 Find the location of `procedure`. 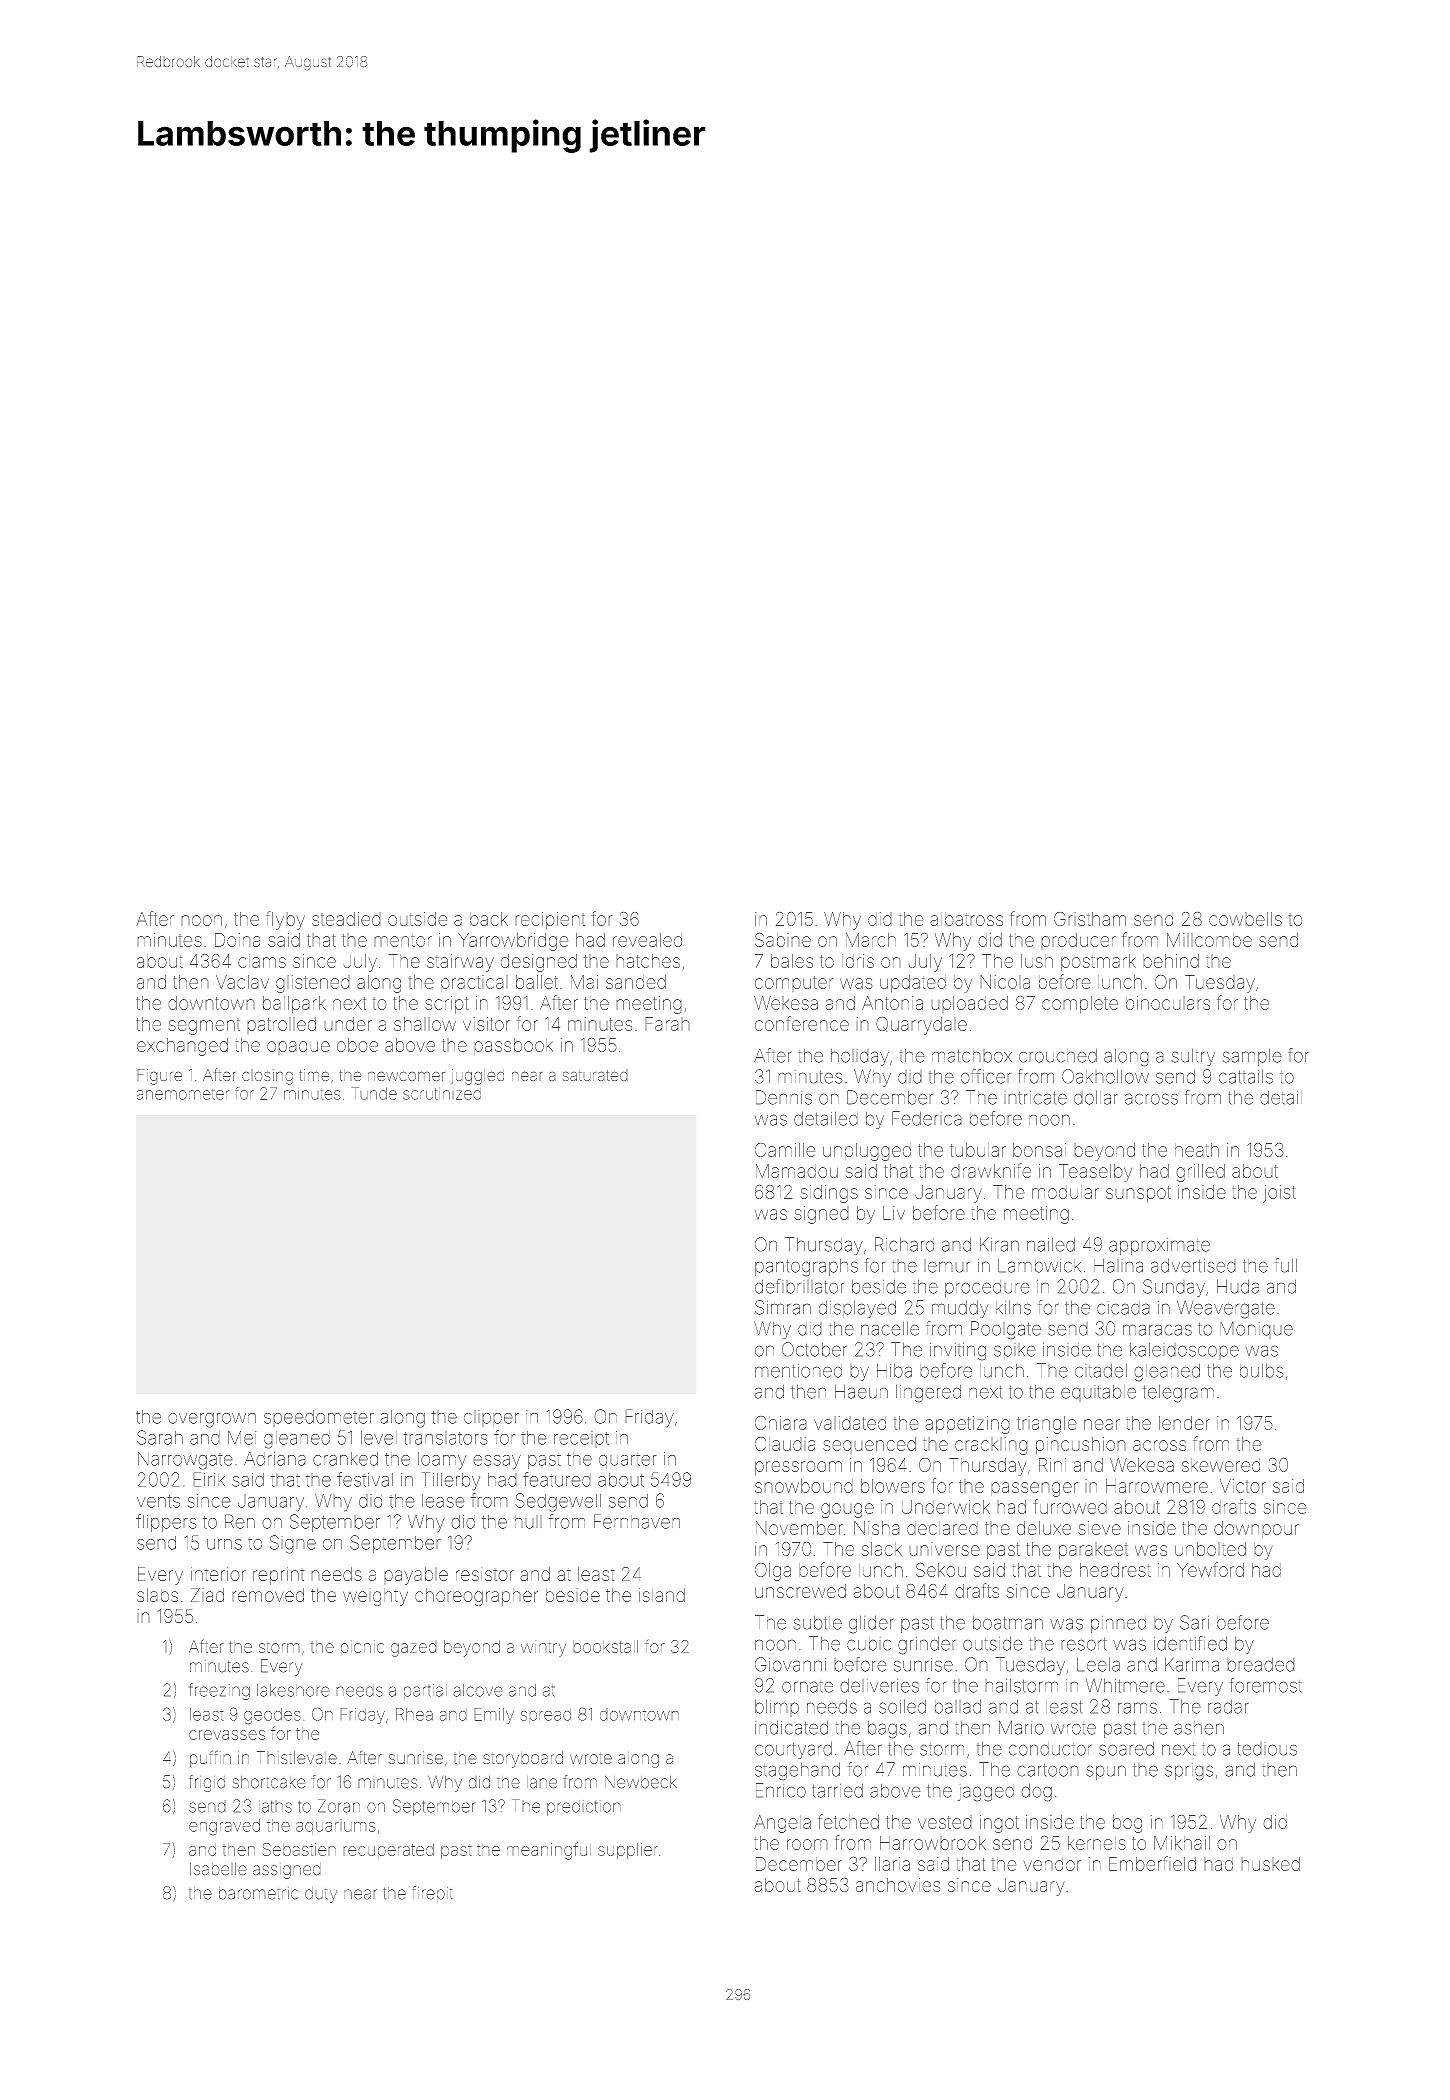

procedure is located at coordinates (987, 1288).
